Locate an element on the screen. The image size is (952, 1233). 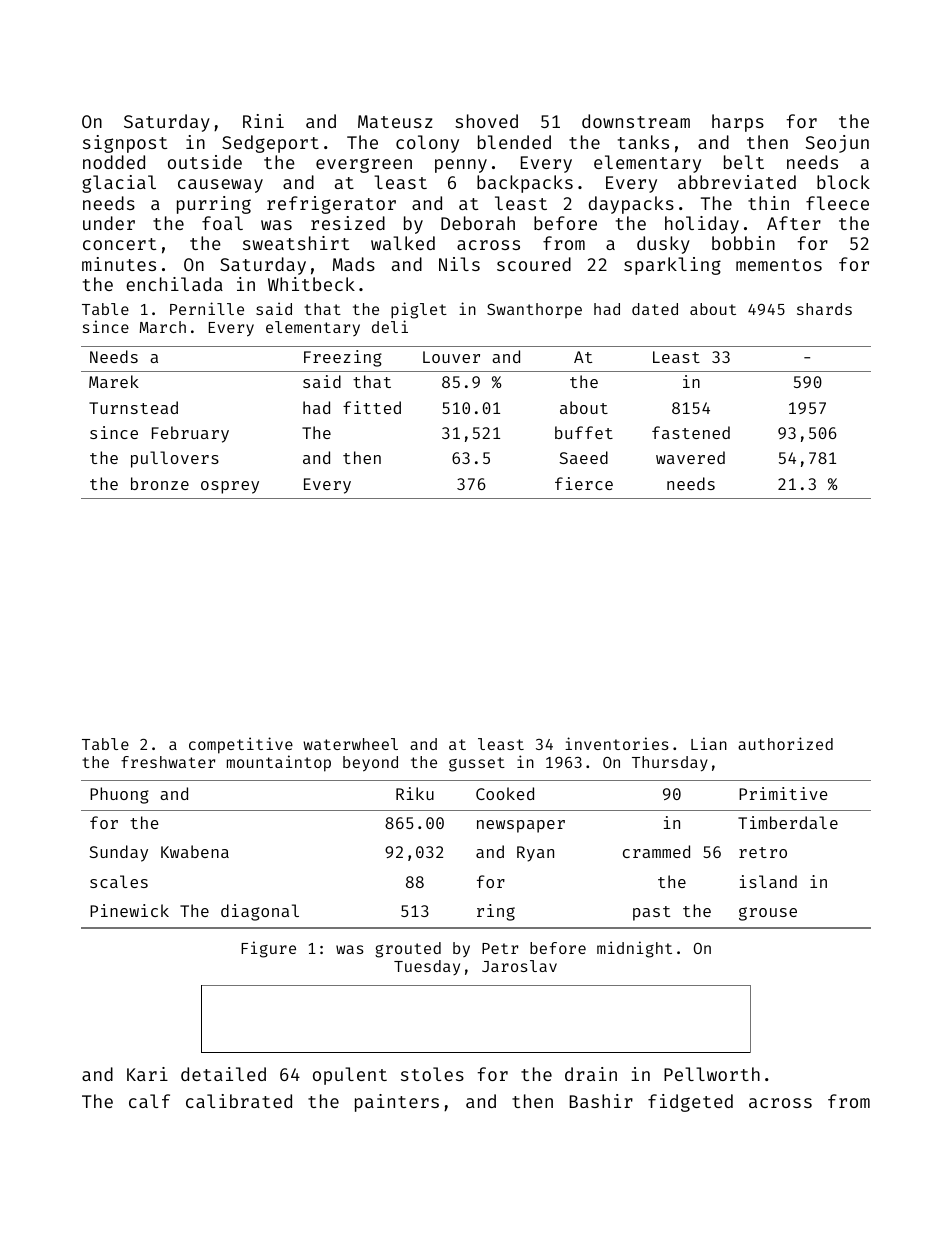
dusky is located at coordinates (663, 245).
